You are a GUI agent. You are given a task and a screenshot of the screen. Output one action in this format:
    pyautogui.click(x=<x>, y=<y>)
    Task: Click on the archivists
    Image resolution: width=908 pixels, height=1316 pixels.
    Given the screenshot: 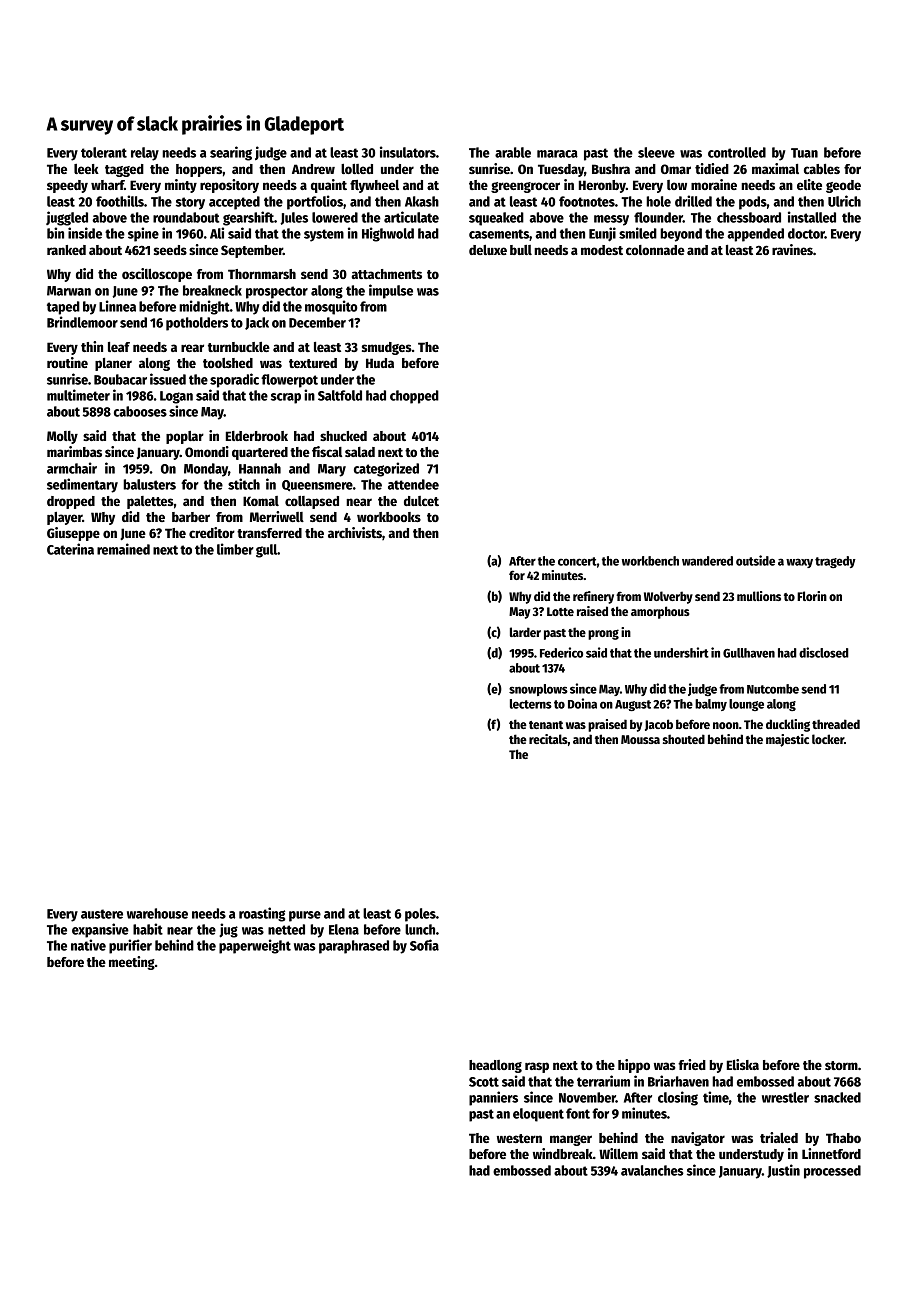 What is the action you would take?
    pyautogui.click(x=355, y=532)
